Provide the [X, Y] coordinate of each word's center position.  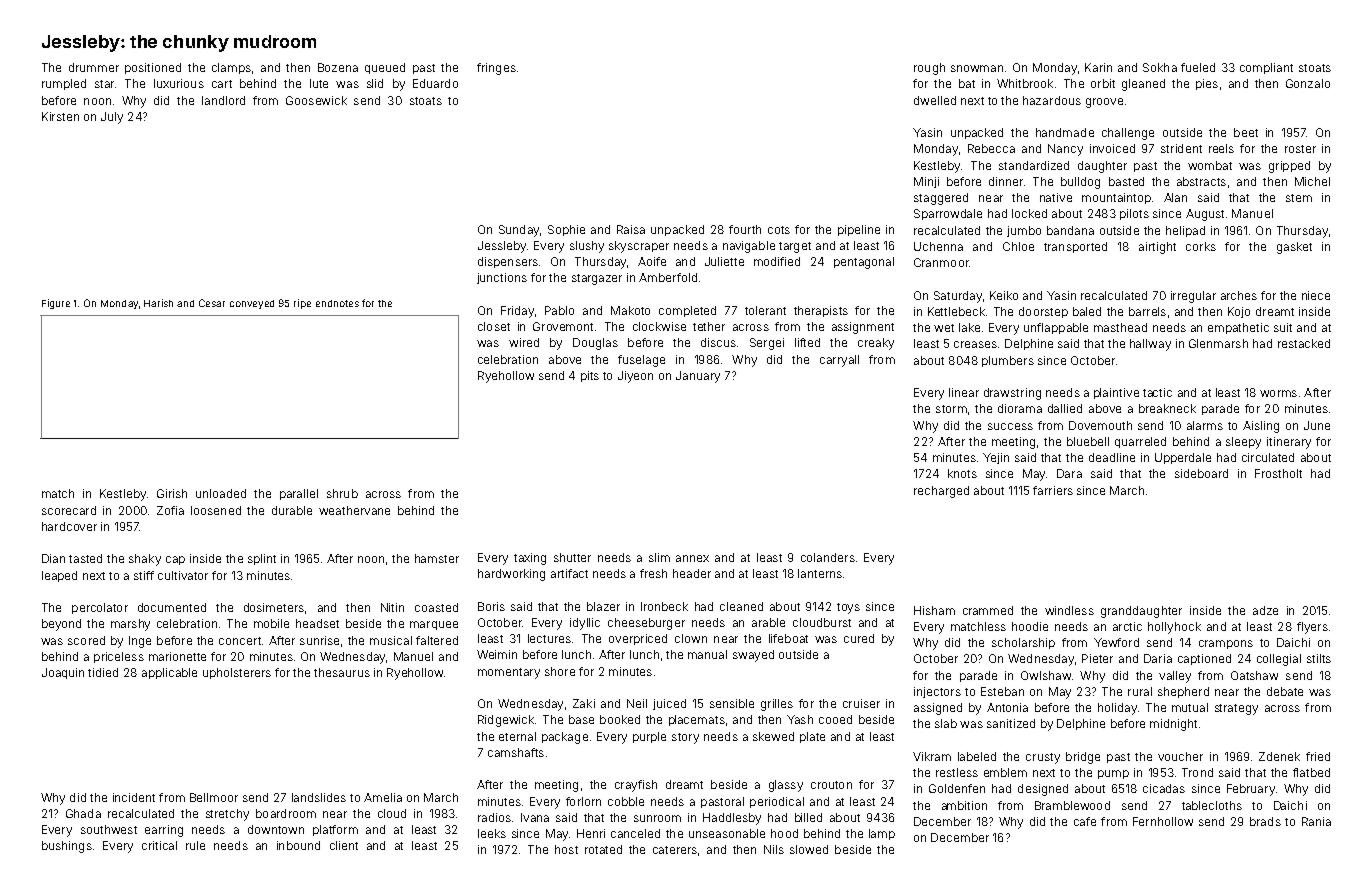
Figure [56, 304]
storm [951, 409]
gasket [1294, 248]
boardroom [286, 813]
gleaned [1143, 85]
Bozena [338, 67]
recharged [941, 492]
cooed [835, 719]
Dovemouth [1100, 425]
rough [929, 69]
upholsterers [237, 673]
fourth [745, 229]
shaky [145, 560]
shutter [572, 557]
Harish [158, 303]
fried [1318, 756]
